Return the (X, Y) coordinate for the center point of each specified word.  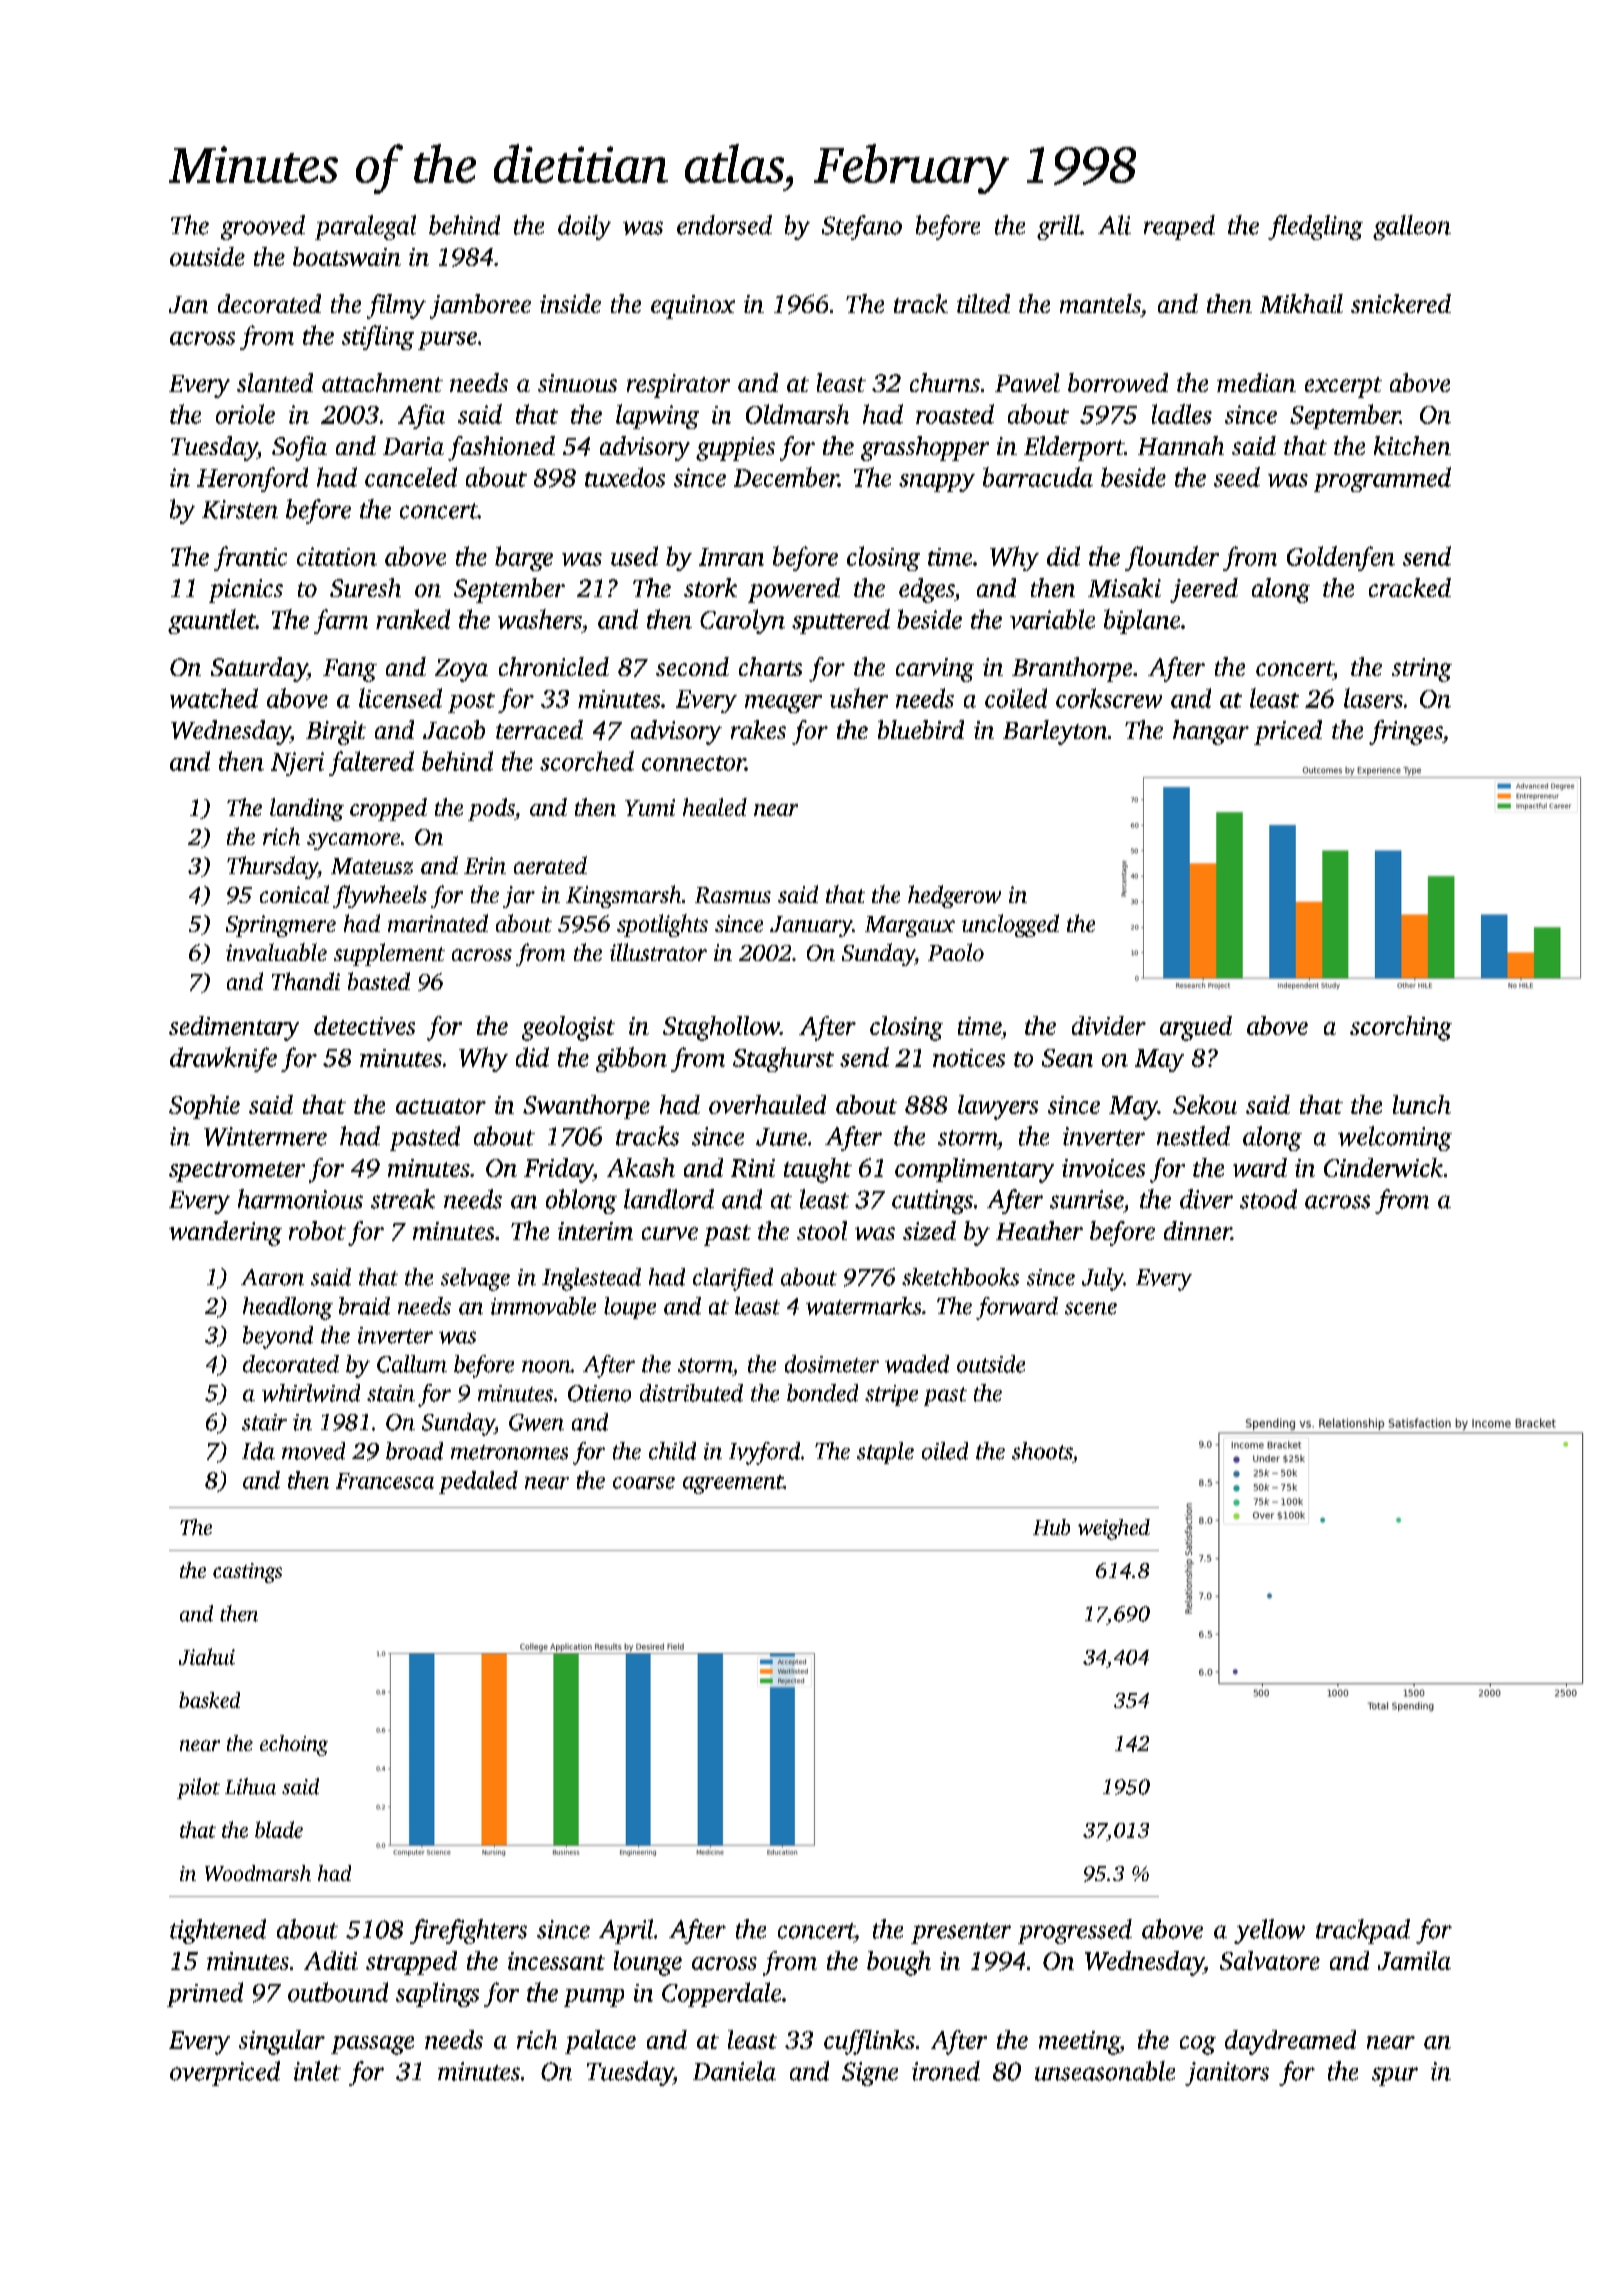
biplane (1142, 621)
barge (524, 558)
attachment (382, 382)
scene (1091, 1308)
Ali (1114, 225)
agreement (733, 1484)
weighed (1114, 1529)
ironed (946, 2071)
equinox (693, 307)
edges (926, 590)
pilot (198, 1788)
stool (822, 1230)
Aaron (272, 1277)
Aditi (331, 1960)
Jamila (1414, 1960)
